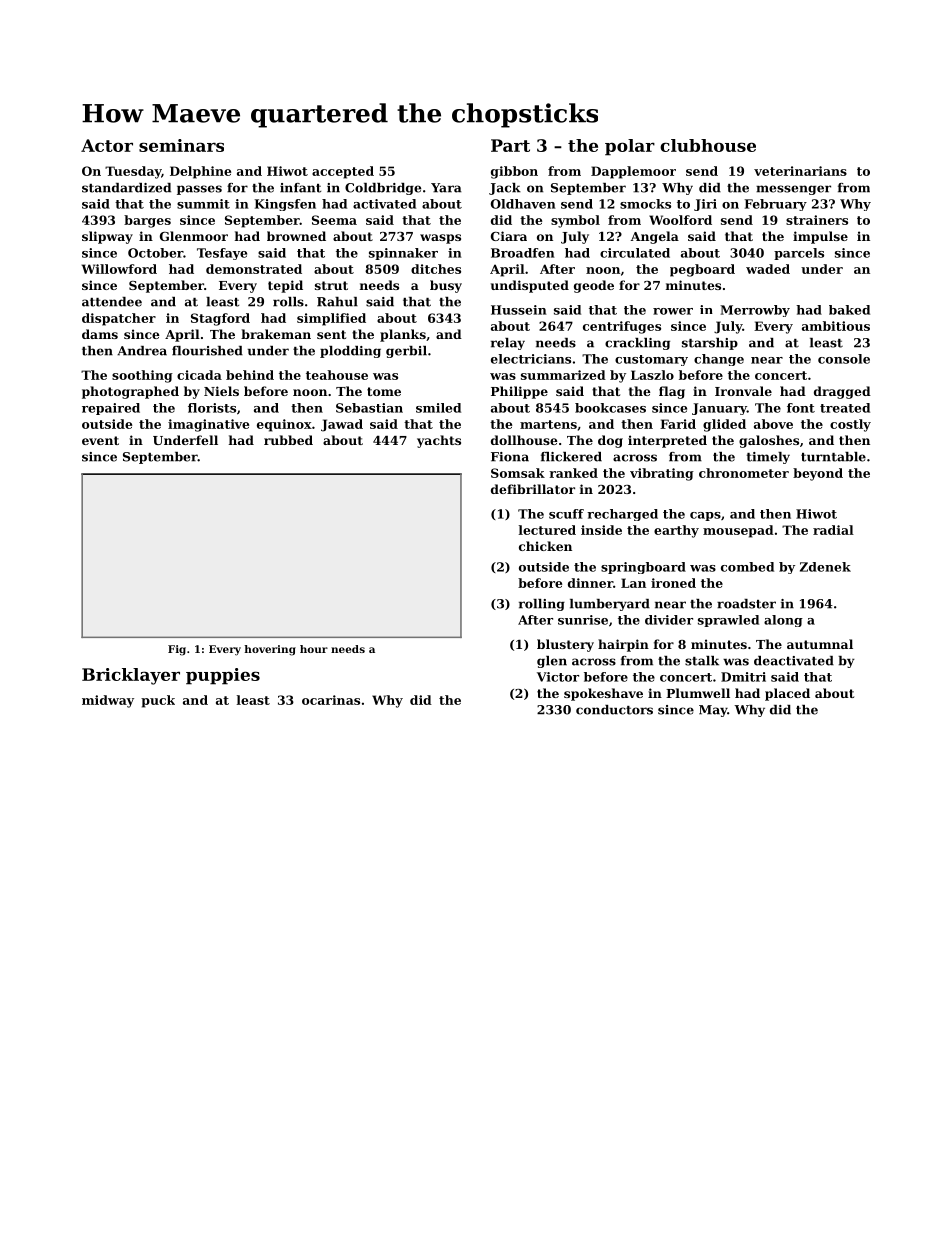 The image size is (952, 1233). Describe the element at coordinates (565, 645) in the image. I see `blustery` at that location.
